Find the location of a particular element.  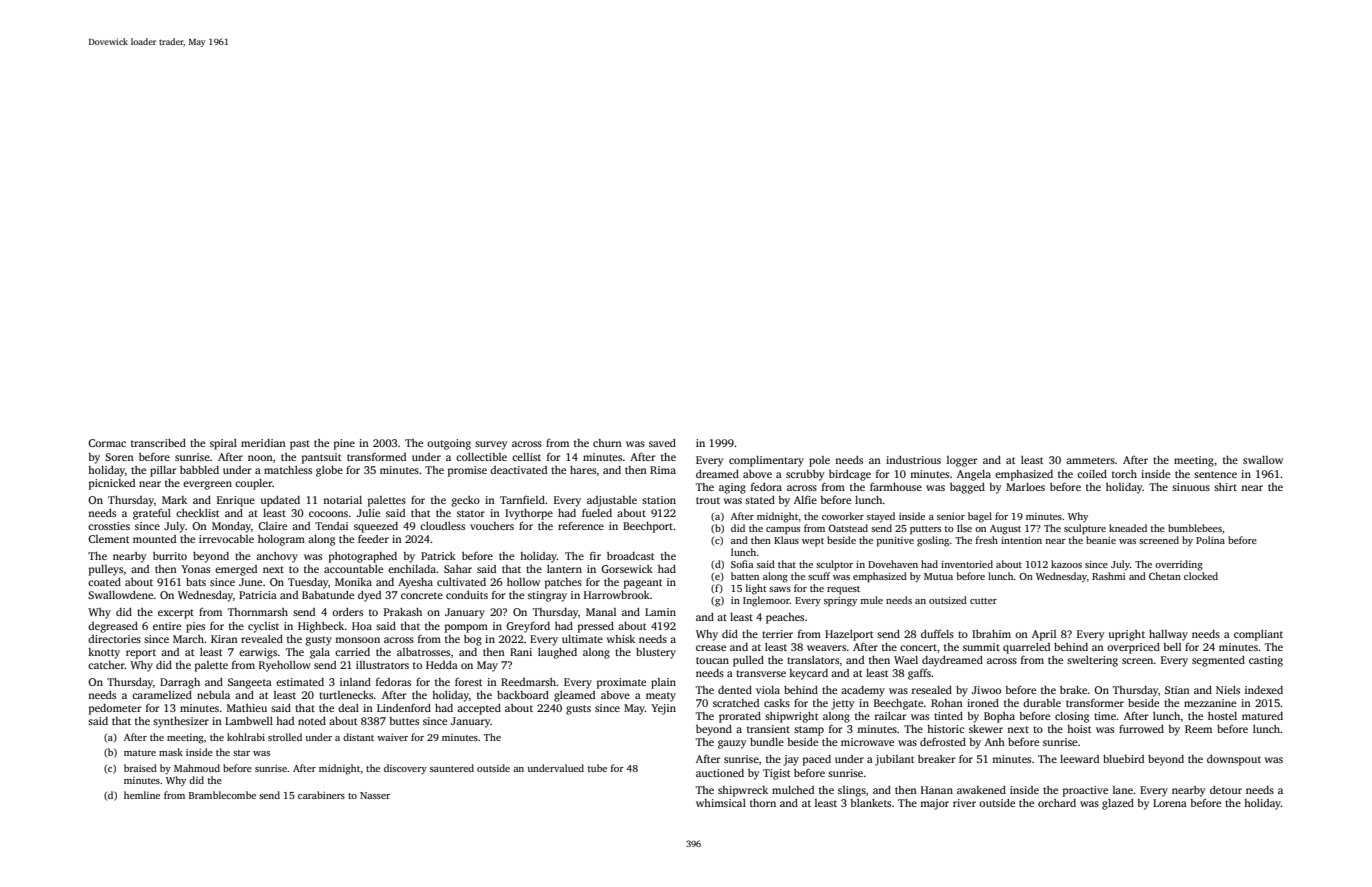

bagged is located at coordinates (967, 488).
